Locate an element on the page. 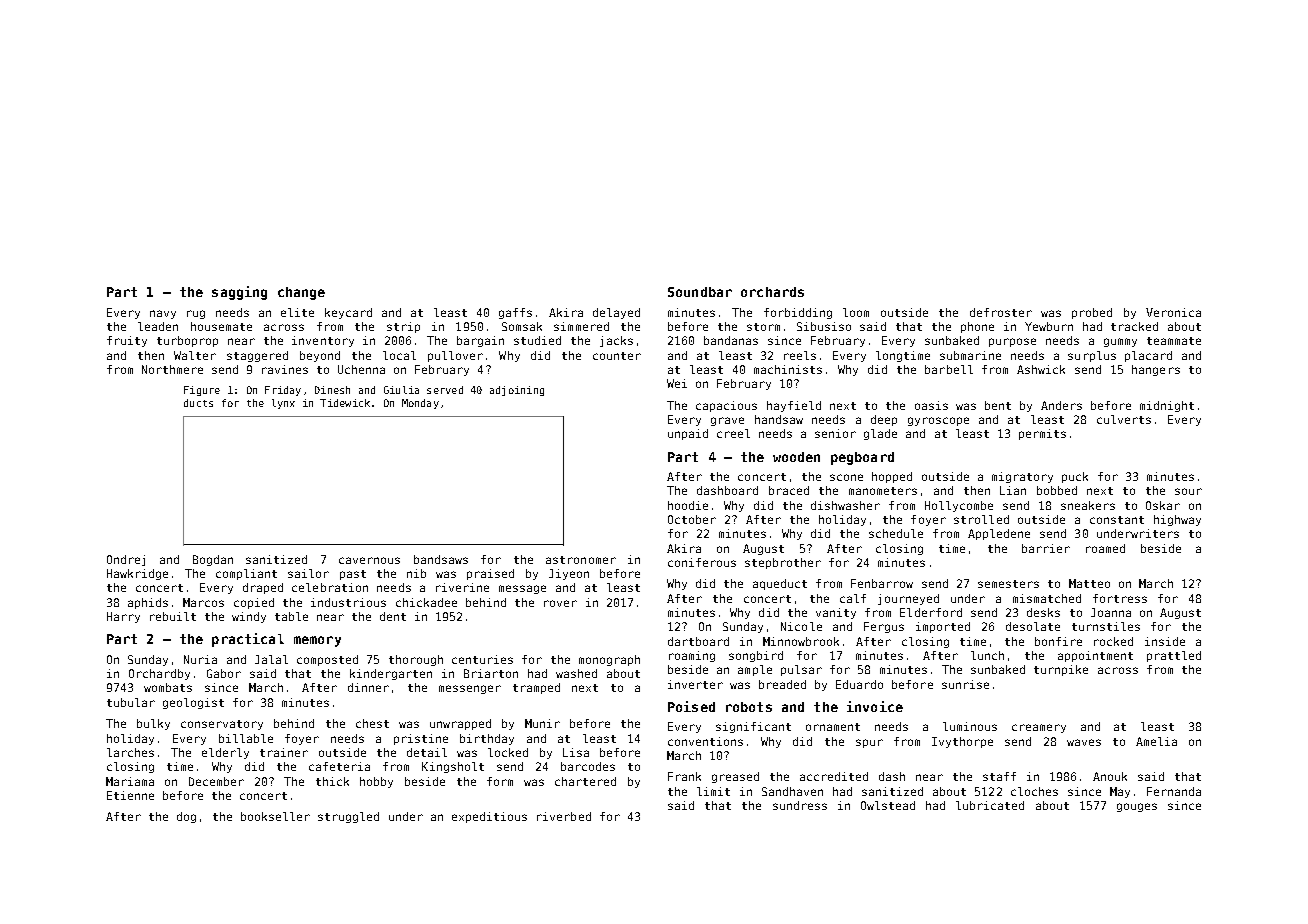 This image has height=924, width=1308. bent is located at coordinates (998, 405).
